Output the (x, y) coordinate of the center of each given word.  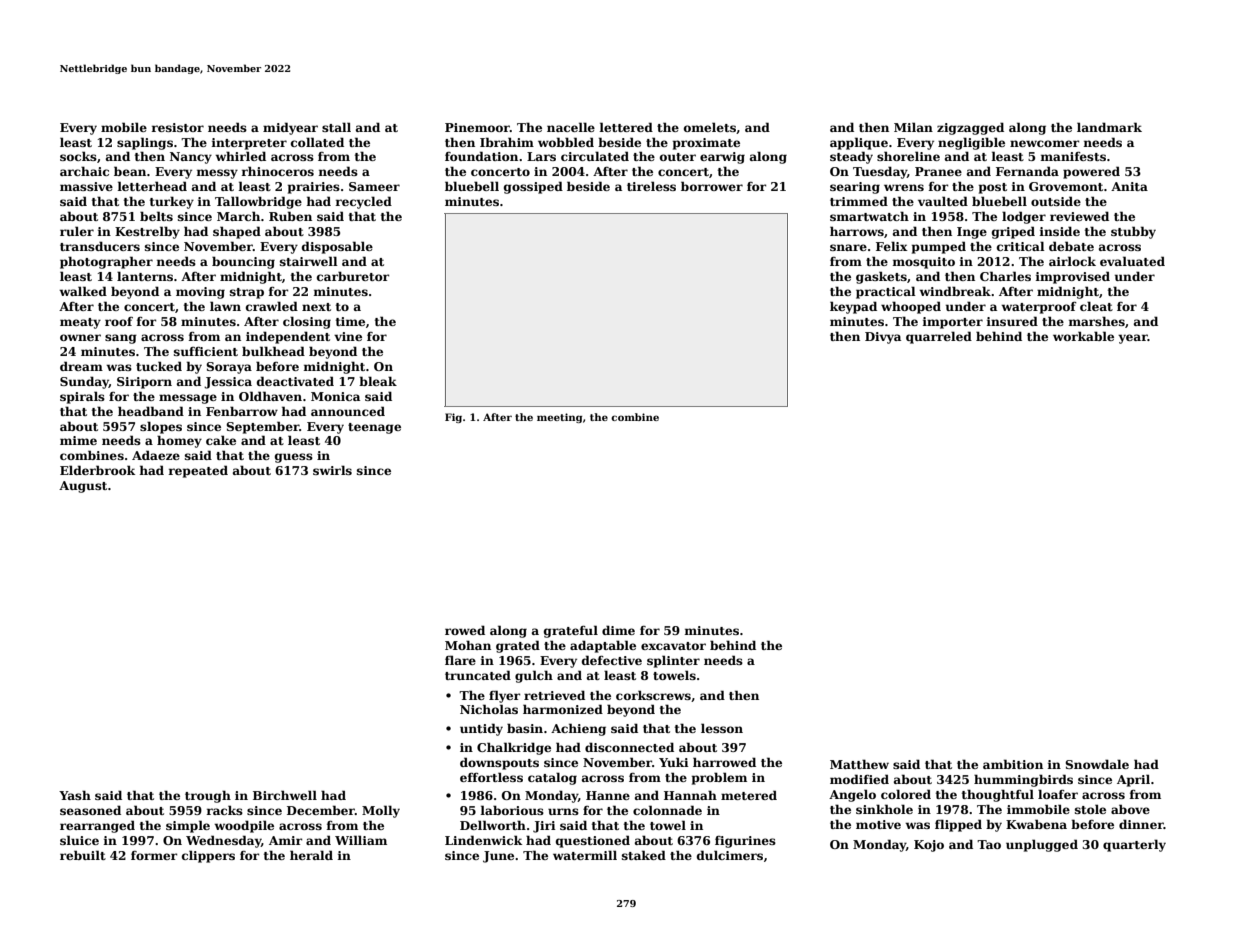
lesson (722, 728)
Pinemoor (477, 127)
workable (1083, 336)
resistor (177, 127)
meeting (559, 418)
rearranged (97, 826)
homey (179, 441)
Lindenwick (483, 840)
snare (848, 247)
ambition (1013, 764)
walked (83, 291)
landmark (1109, 127)
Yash (75, 795)
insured (1012, 321)
